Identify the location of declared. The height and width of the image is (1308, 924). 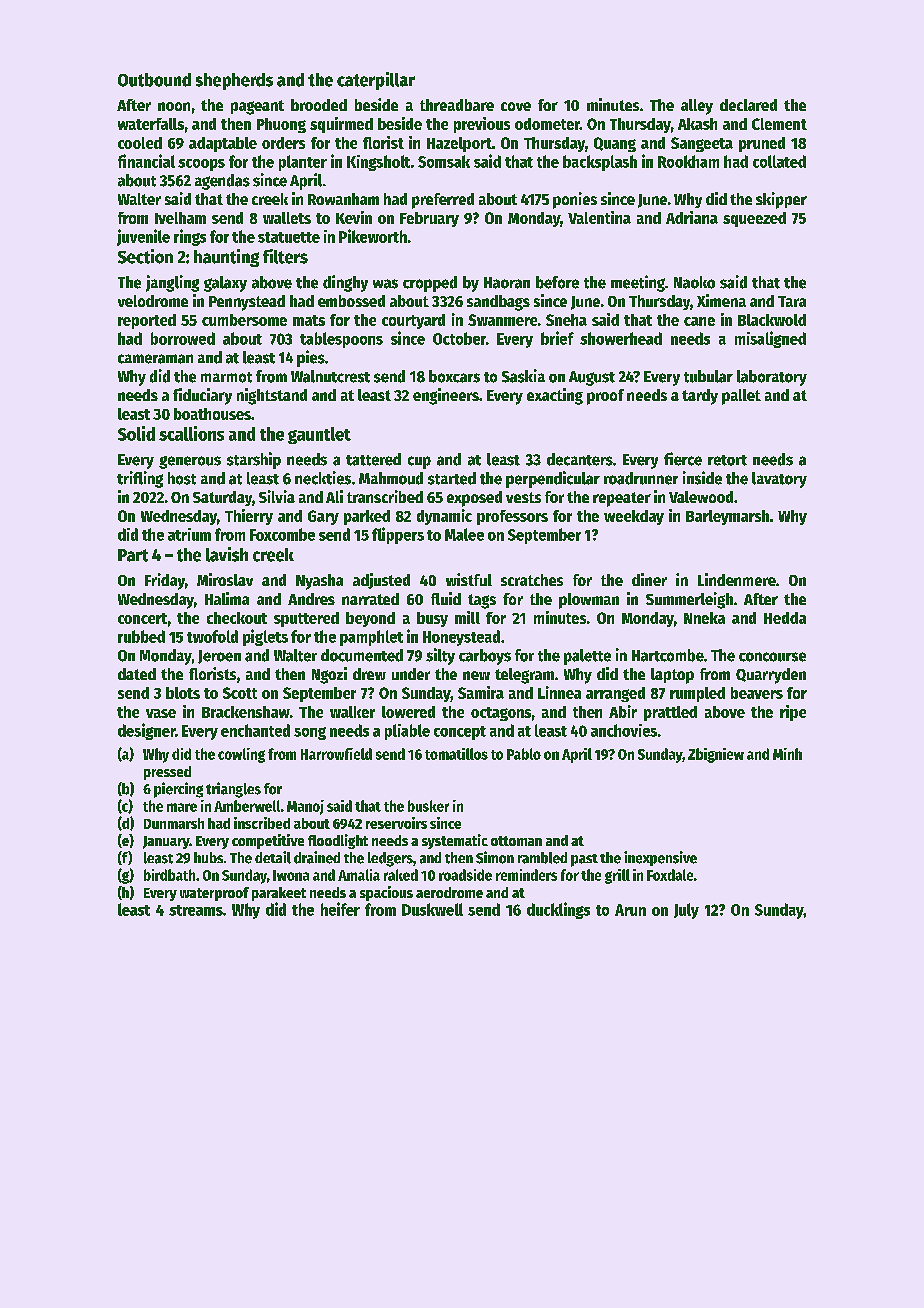
(748, 105).
